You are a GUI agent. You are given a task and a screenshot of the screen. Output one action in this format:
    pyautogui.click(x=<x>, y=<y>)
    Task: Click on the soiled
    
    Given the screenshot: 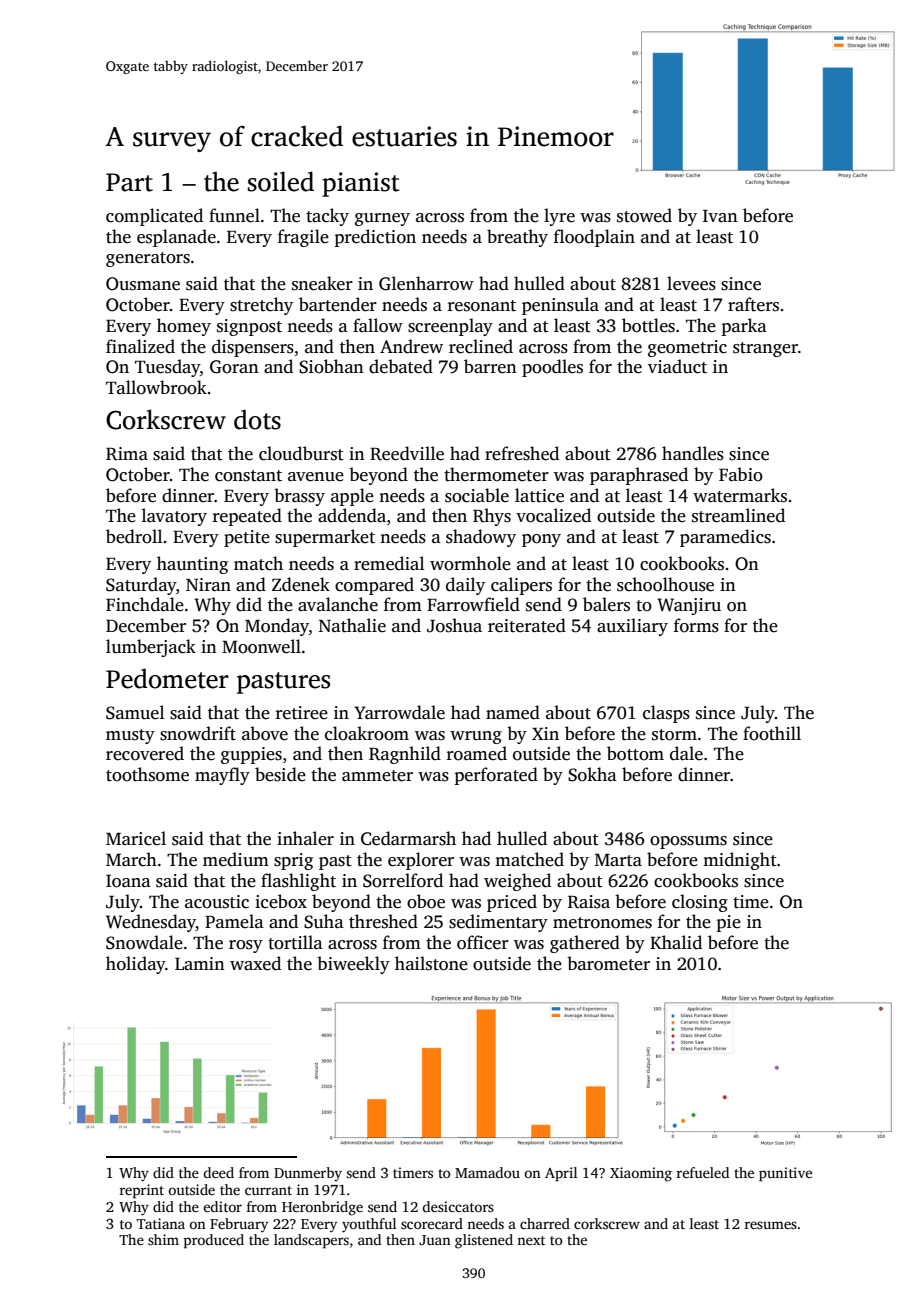 What is the action you would take?
    pyautogui.click(x=281, y=181)
